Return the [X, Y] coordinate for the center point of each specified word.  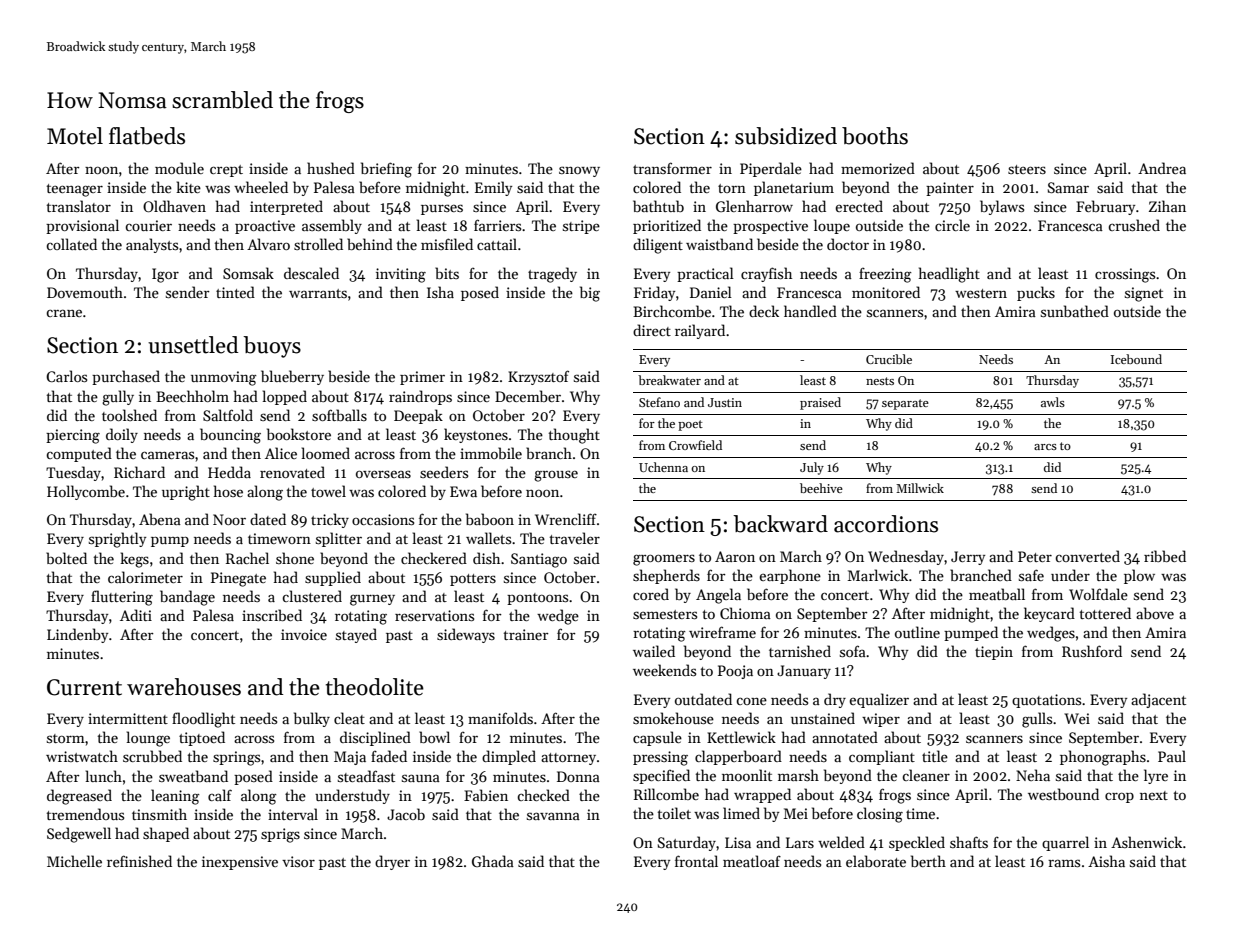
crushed [1134, 225]
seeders [444, 472]
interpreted [286, 207]
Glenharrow [754, 206]
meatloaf [752, 861]
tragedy [552, 275]
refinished [139, 861]
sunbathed [1075, 311]
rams [1064, 863]
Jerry [968, 558]
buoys [272, 347]
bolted [66, 558]
